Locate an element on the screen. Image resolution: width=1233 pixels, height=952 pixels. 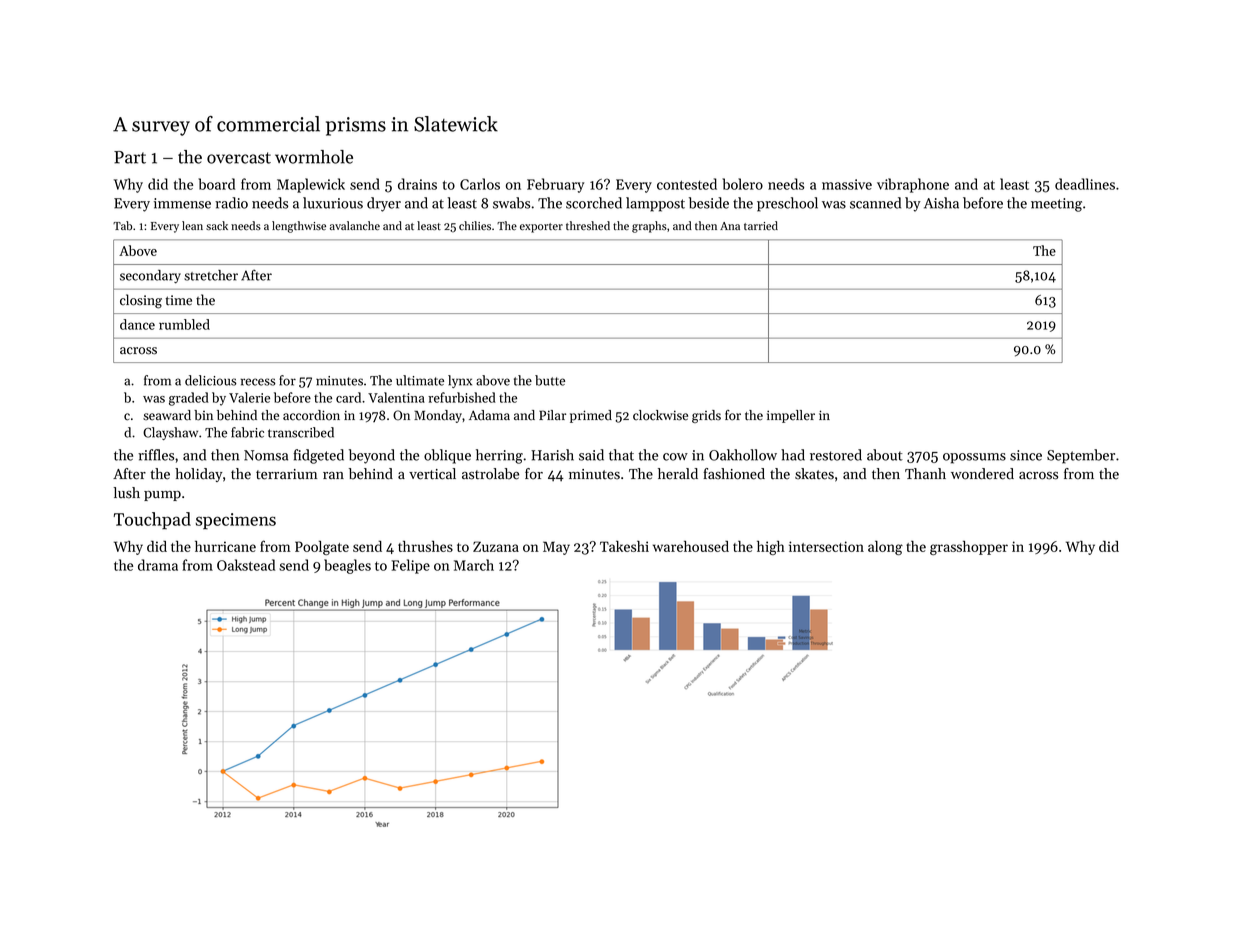
exporter is located at coordinates (541, 228).
